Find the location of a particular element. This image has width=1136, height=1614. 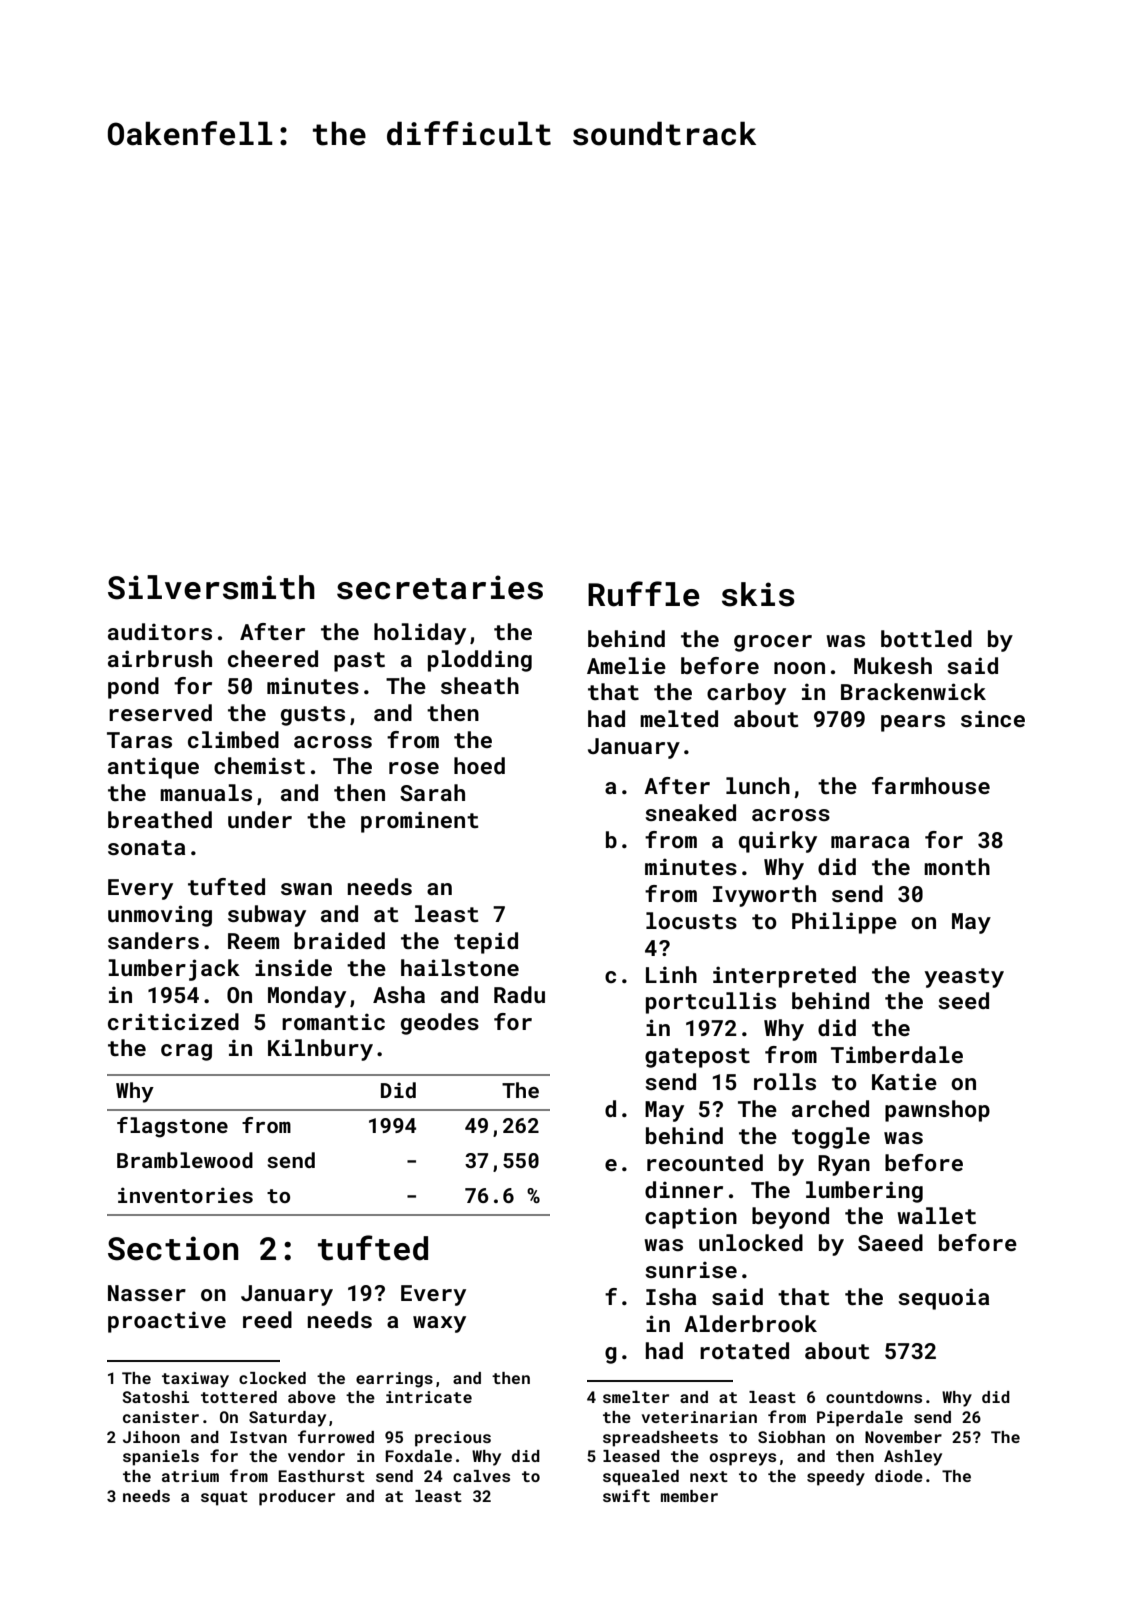

secretaries is located at coordinates (440, 587).
